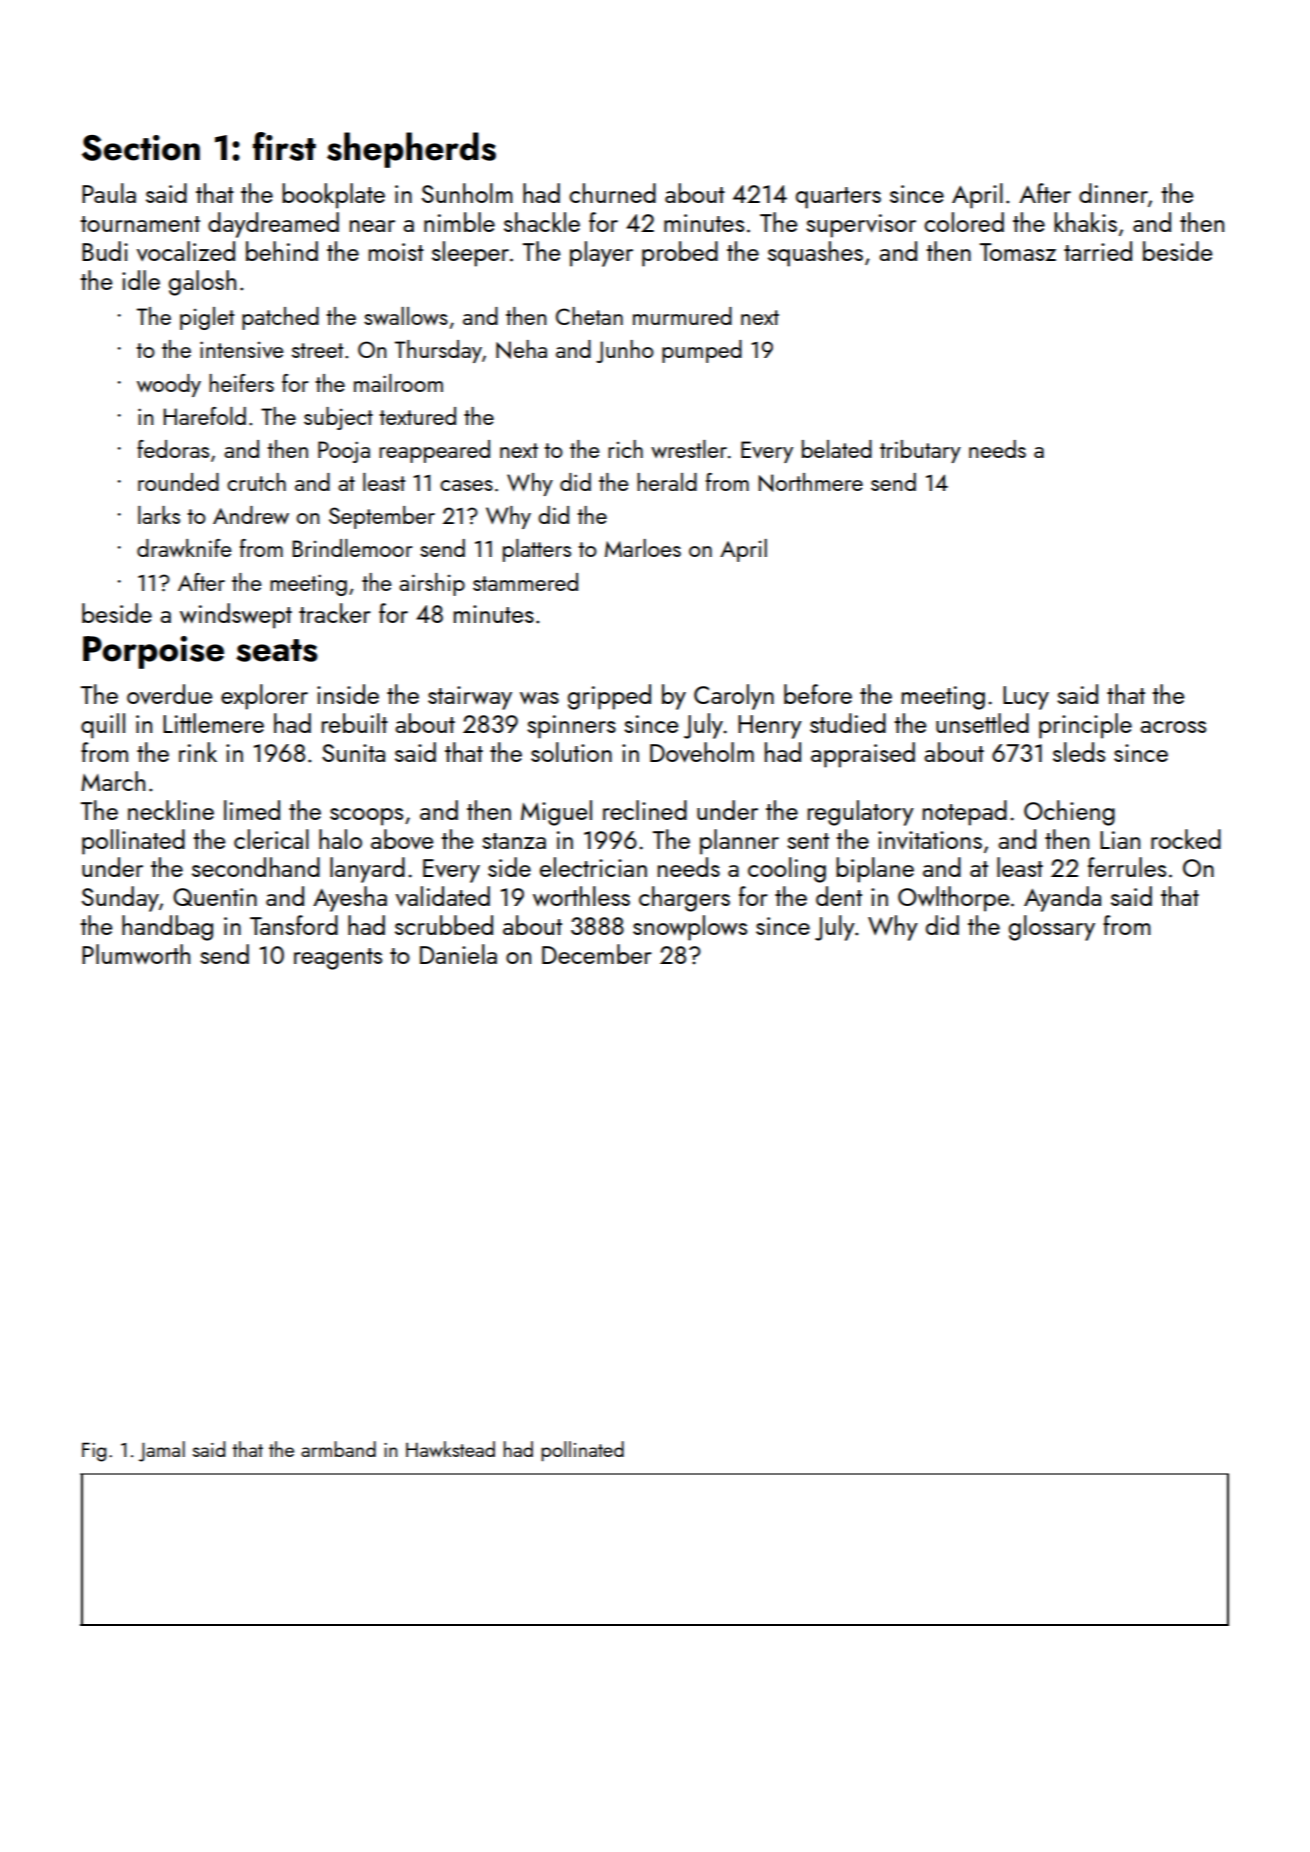 The width and height of the screenshot is (1310, 1852). Describe the element at coordinates (140, 224) in the screenshot. I see `tournament` at that location.
